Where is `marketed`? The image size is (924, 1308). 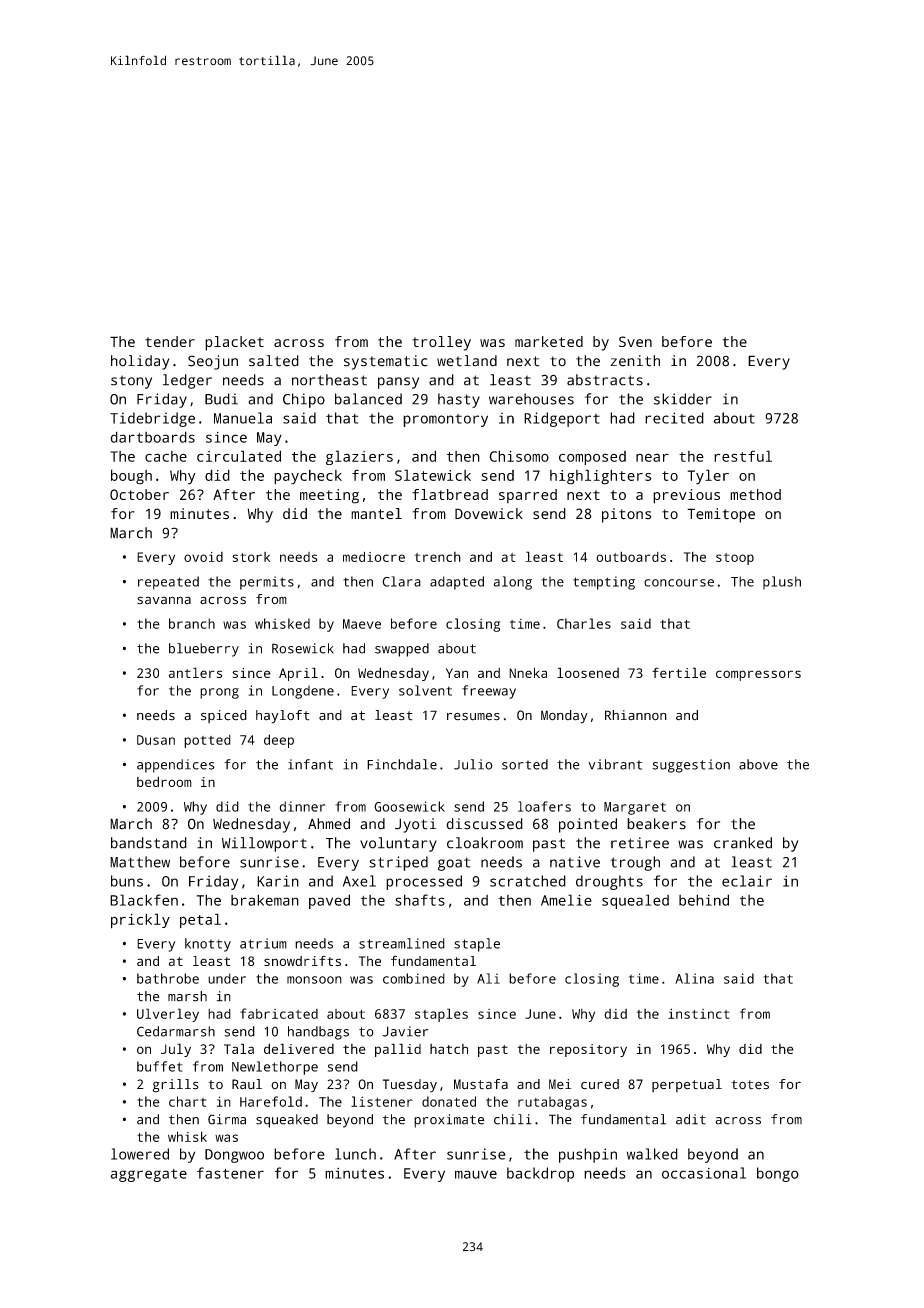 marketed is located at coordinates (549, 341).
